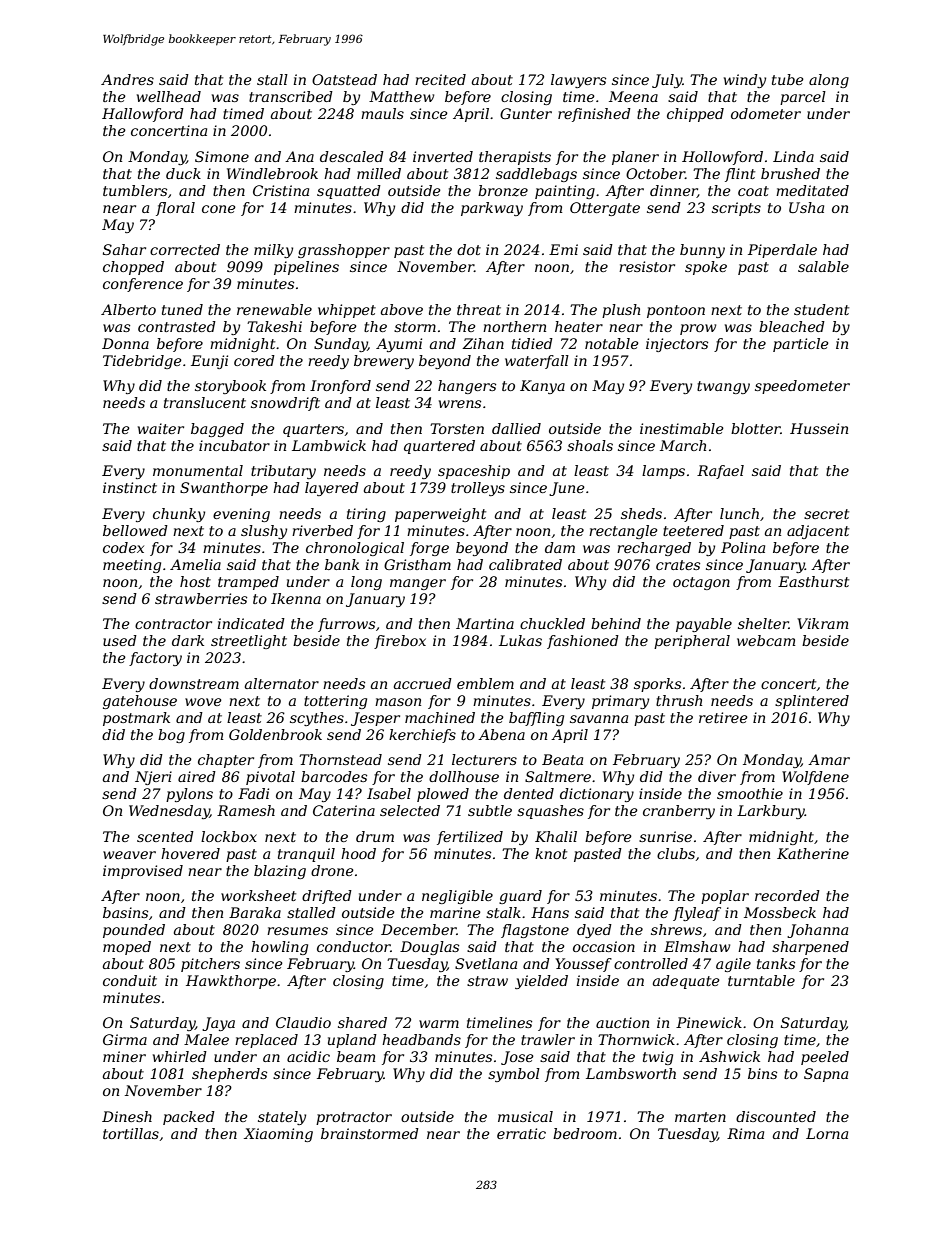  Describe the element at coordinates (812, 702) in the screenshot. I see `splintered` at that location.
